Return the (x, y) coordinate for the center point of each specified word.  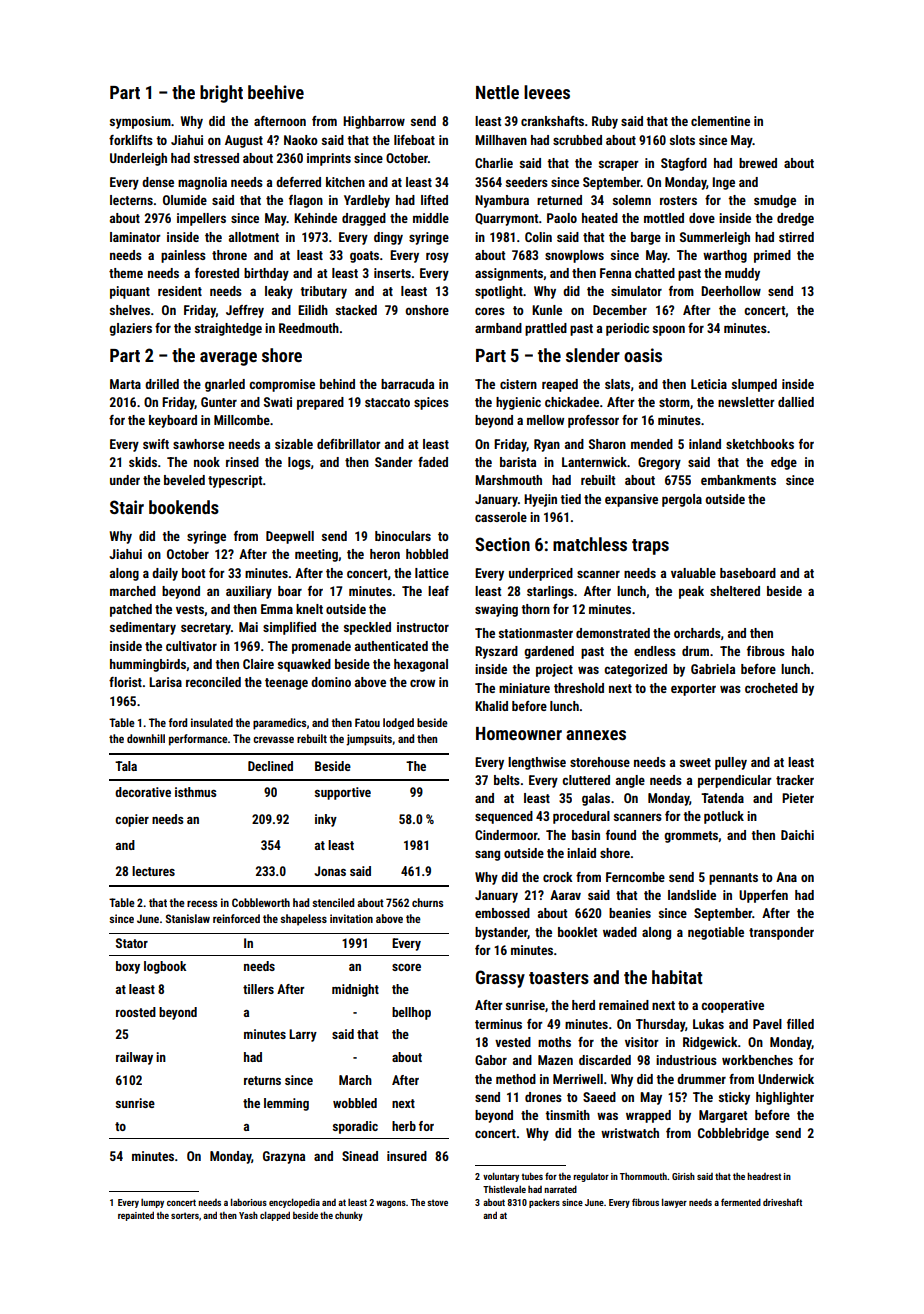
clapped (275, 1216)
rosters (678, 200)
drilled (162, 384)
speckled (367, 628)
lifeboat (414, 140)
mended (652, 444)
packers (544, 1203)
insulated (212, 722)
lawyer (674, 1203)
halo (803, 651)
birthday (266, 274)
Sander (394, 462)
